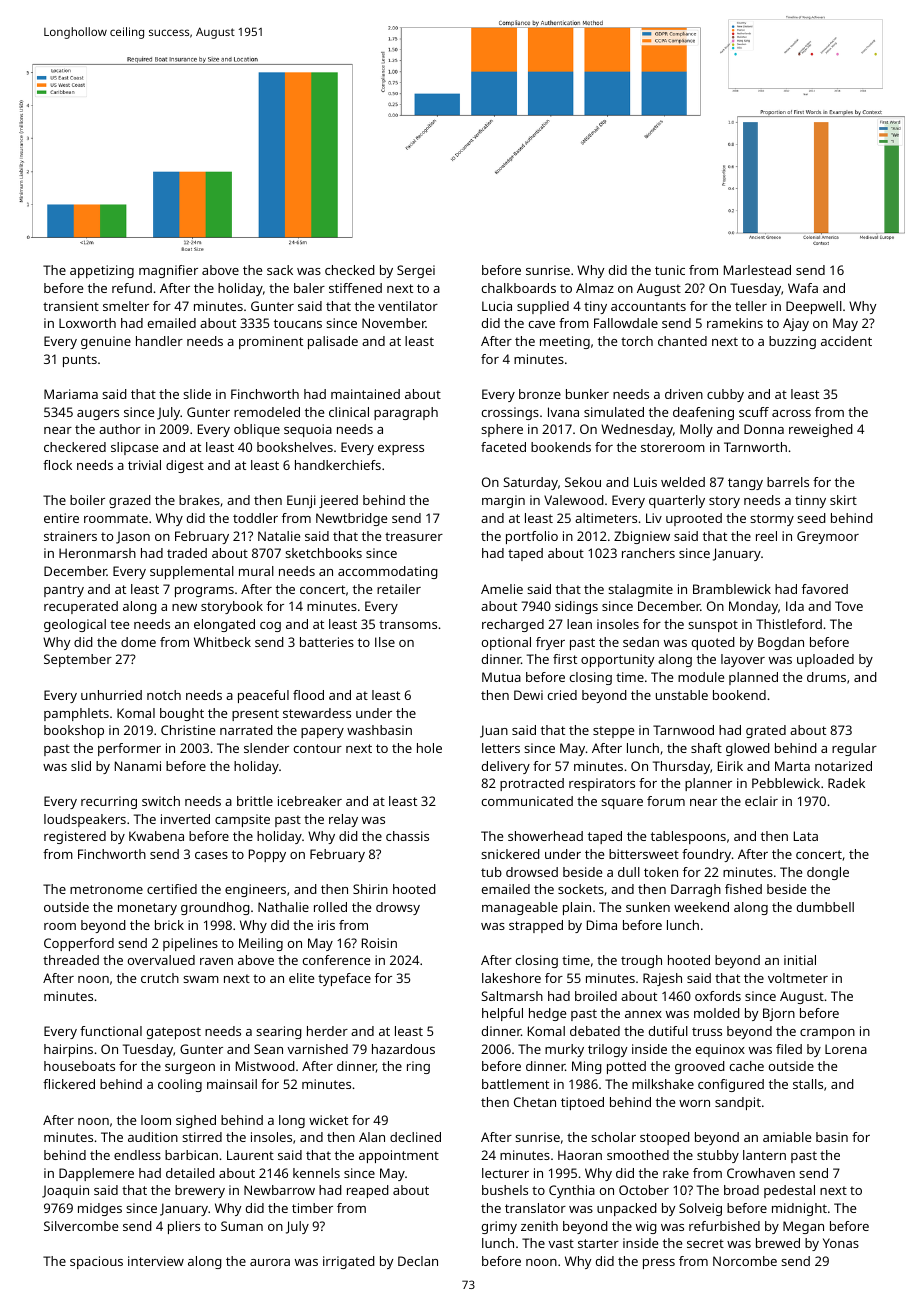 Image resolution: width=924 pixels, height=1308 pixels. I want to click on Thistleford, so click(789, 624).
